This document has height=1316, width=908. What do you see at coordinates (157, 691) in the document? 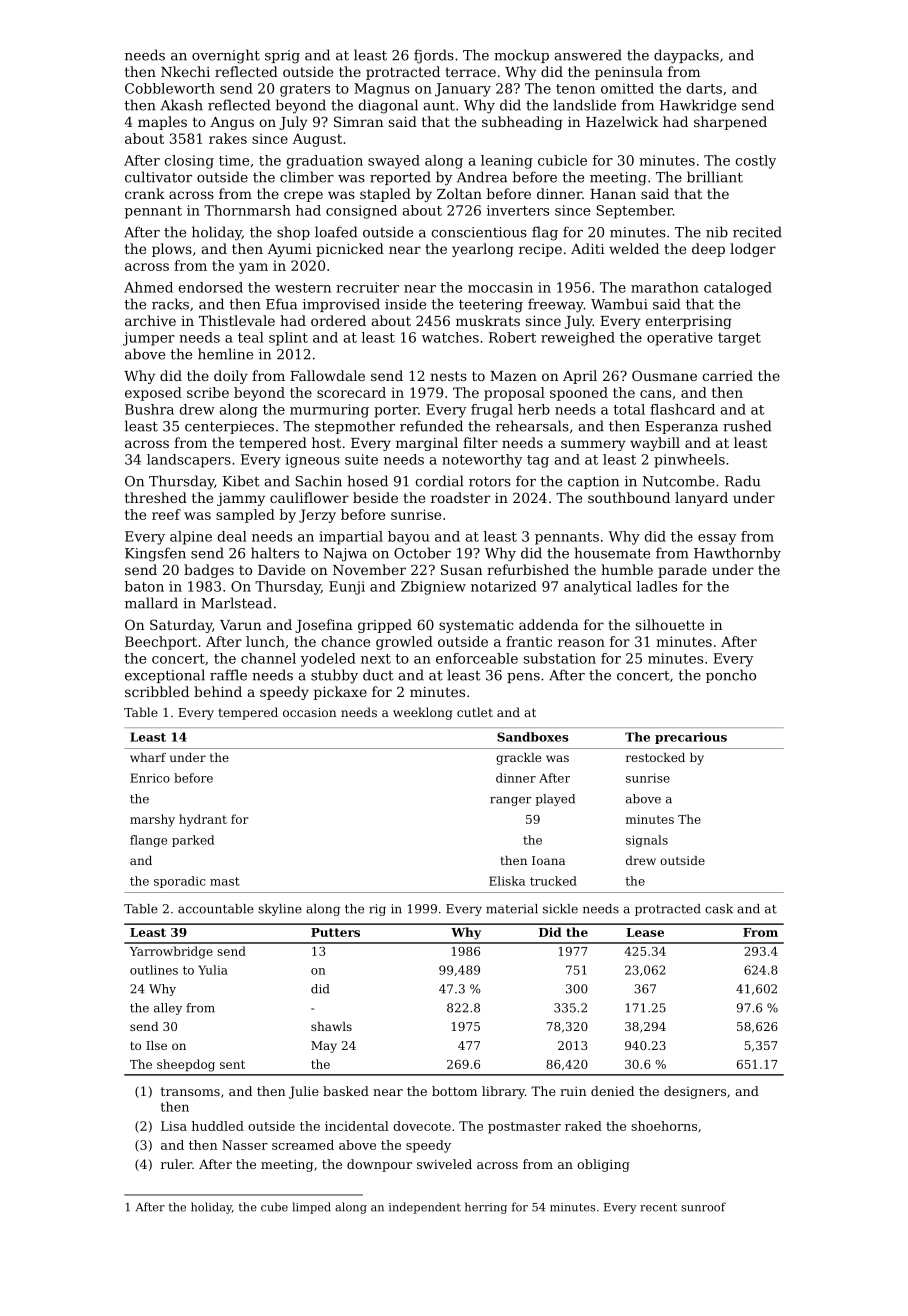
I see `scribbled` at bounding box center [157, 691].
